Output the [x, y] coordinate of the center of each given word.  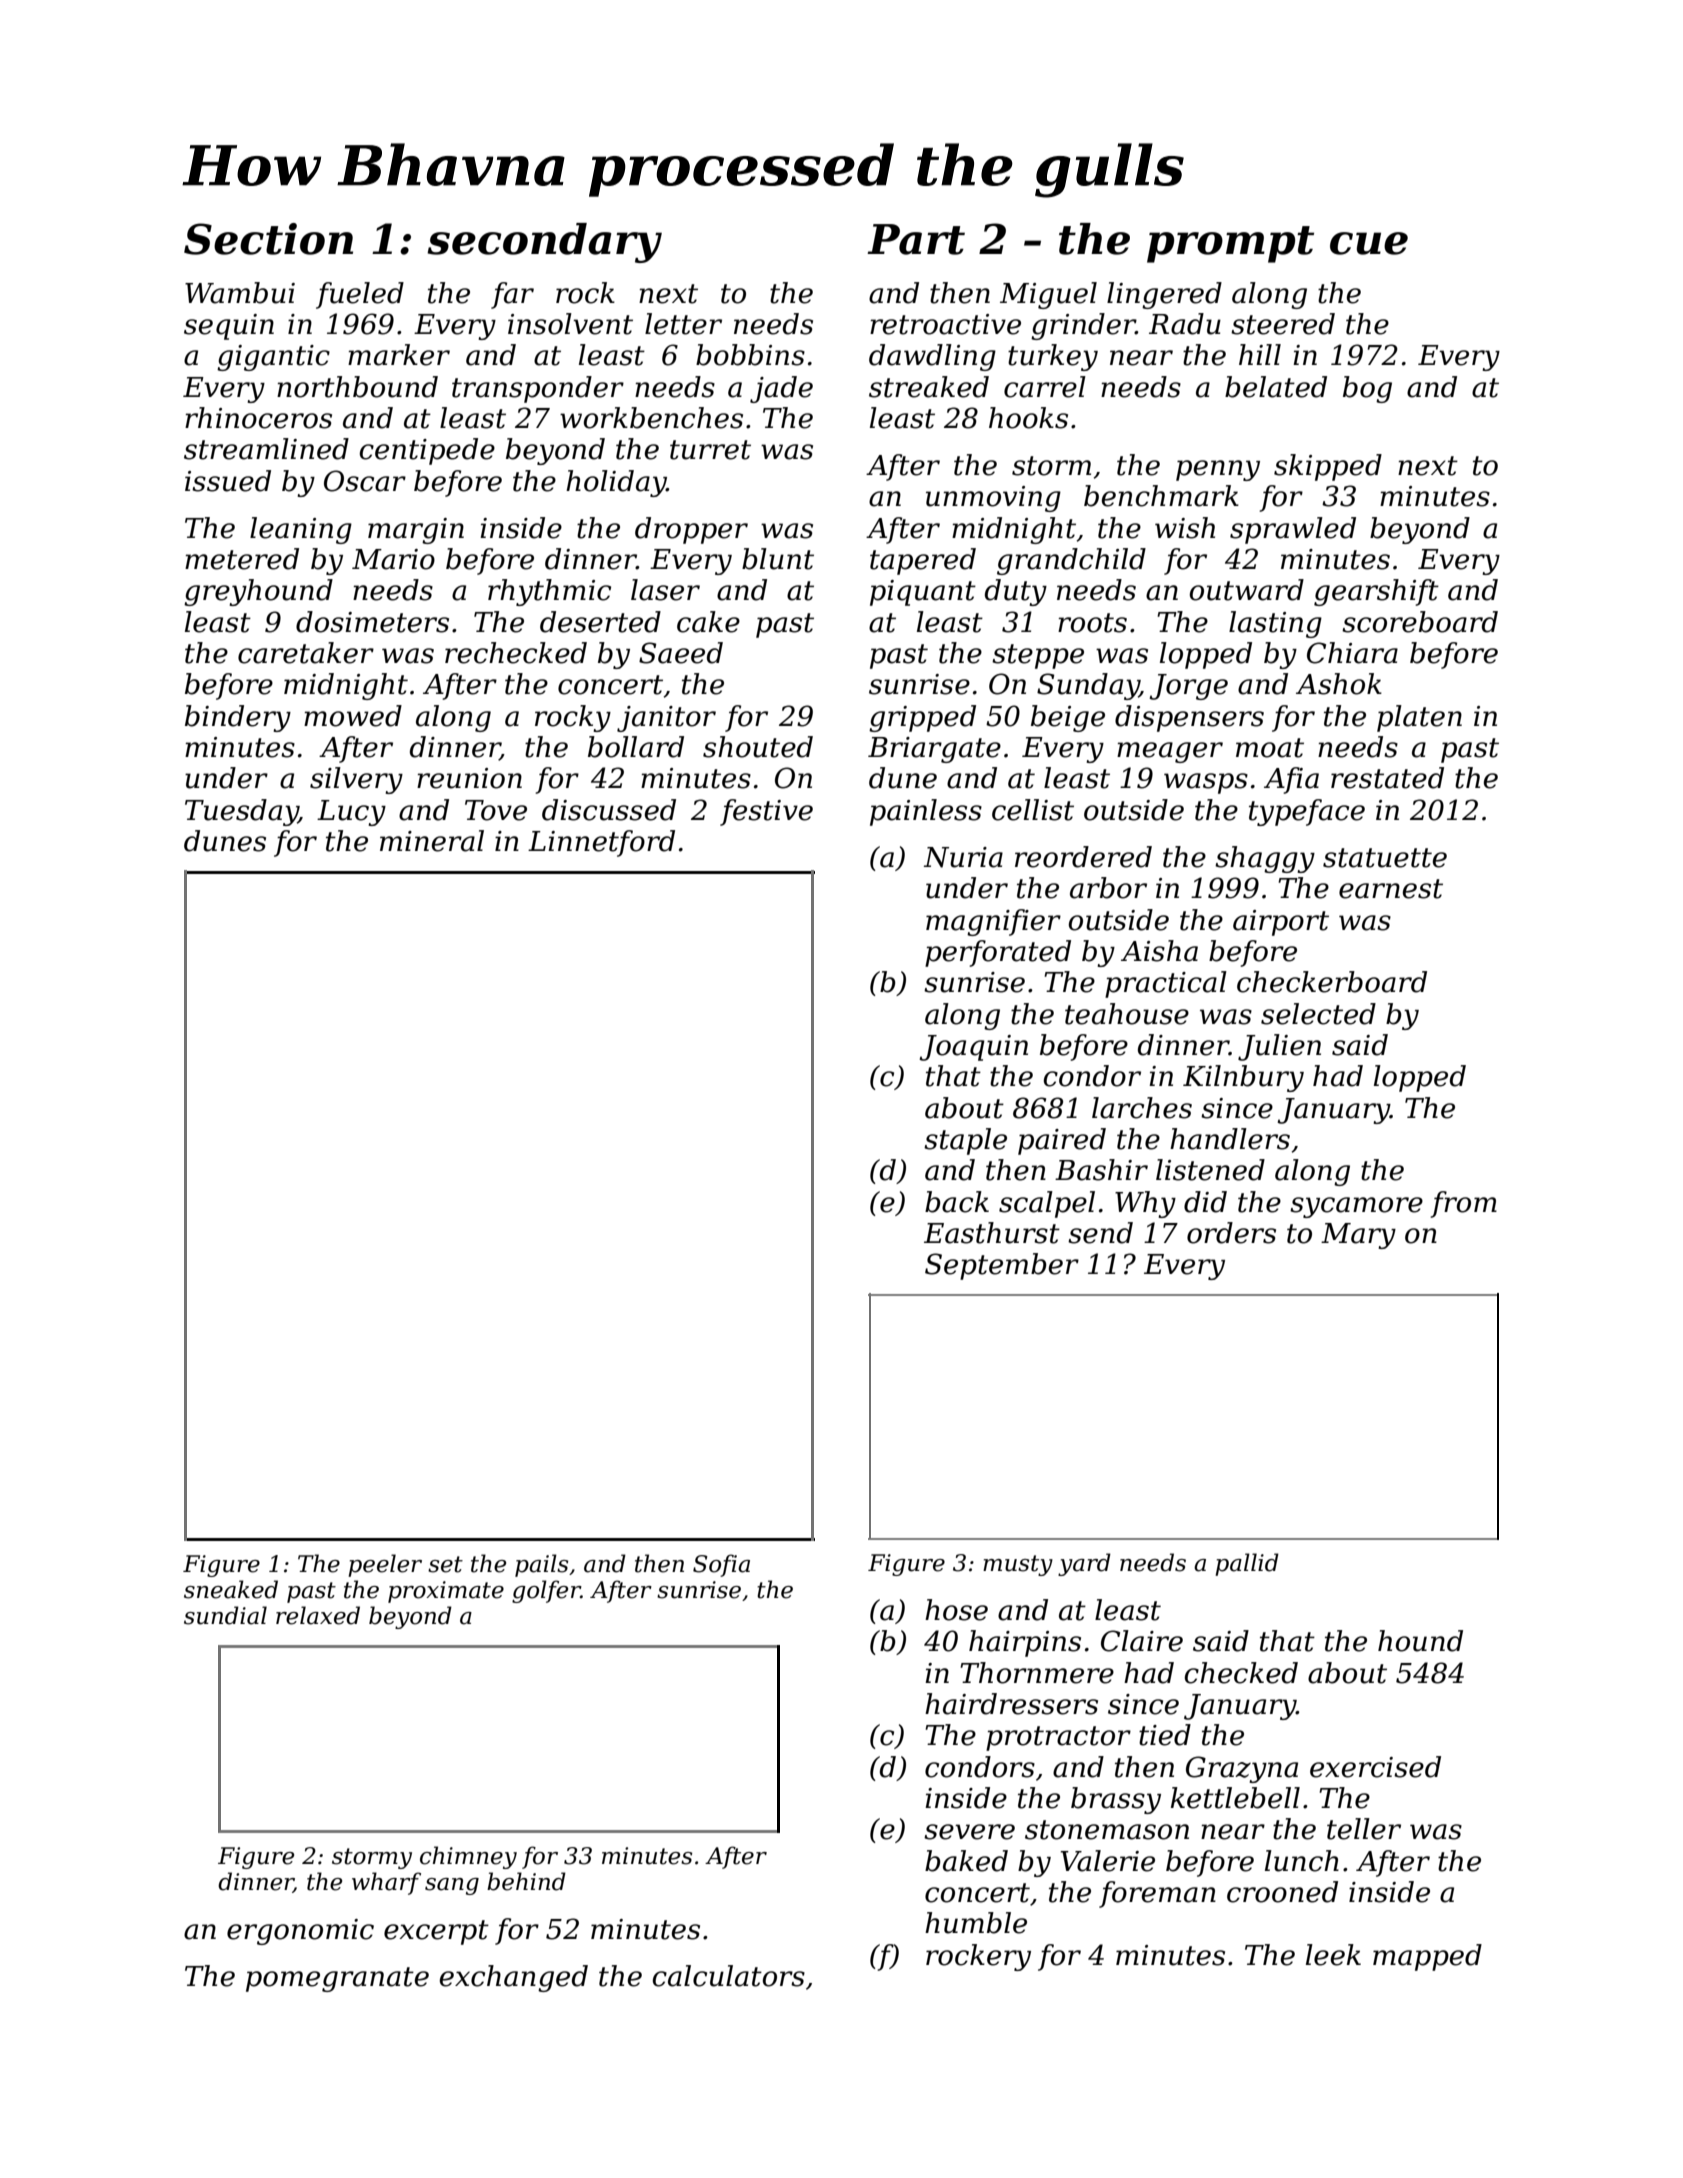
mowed [353, 716]
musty [1018, 1565]
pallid [1247, 1564]
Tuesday [241, 812]
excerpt [436, 1932]
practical [1166, 984]
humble [976, 1923]
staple [965, 1141]
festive [766, 812]
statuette [1385, 858]
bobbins [750, 355]
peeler [385, 1565]
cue [1369, 243]
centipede [427, 451]
